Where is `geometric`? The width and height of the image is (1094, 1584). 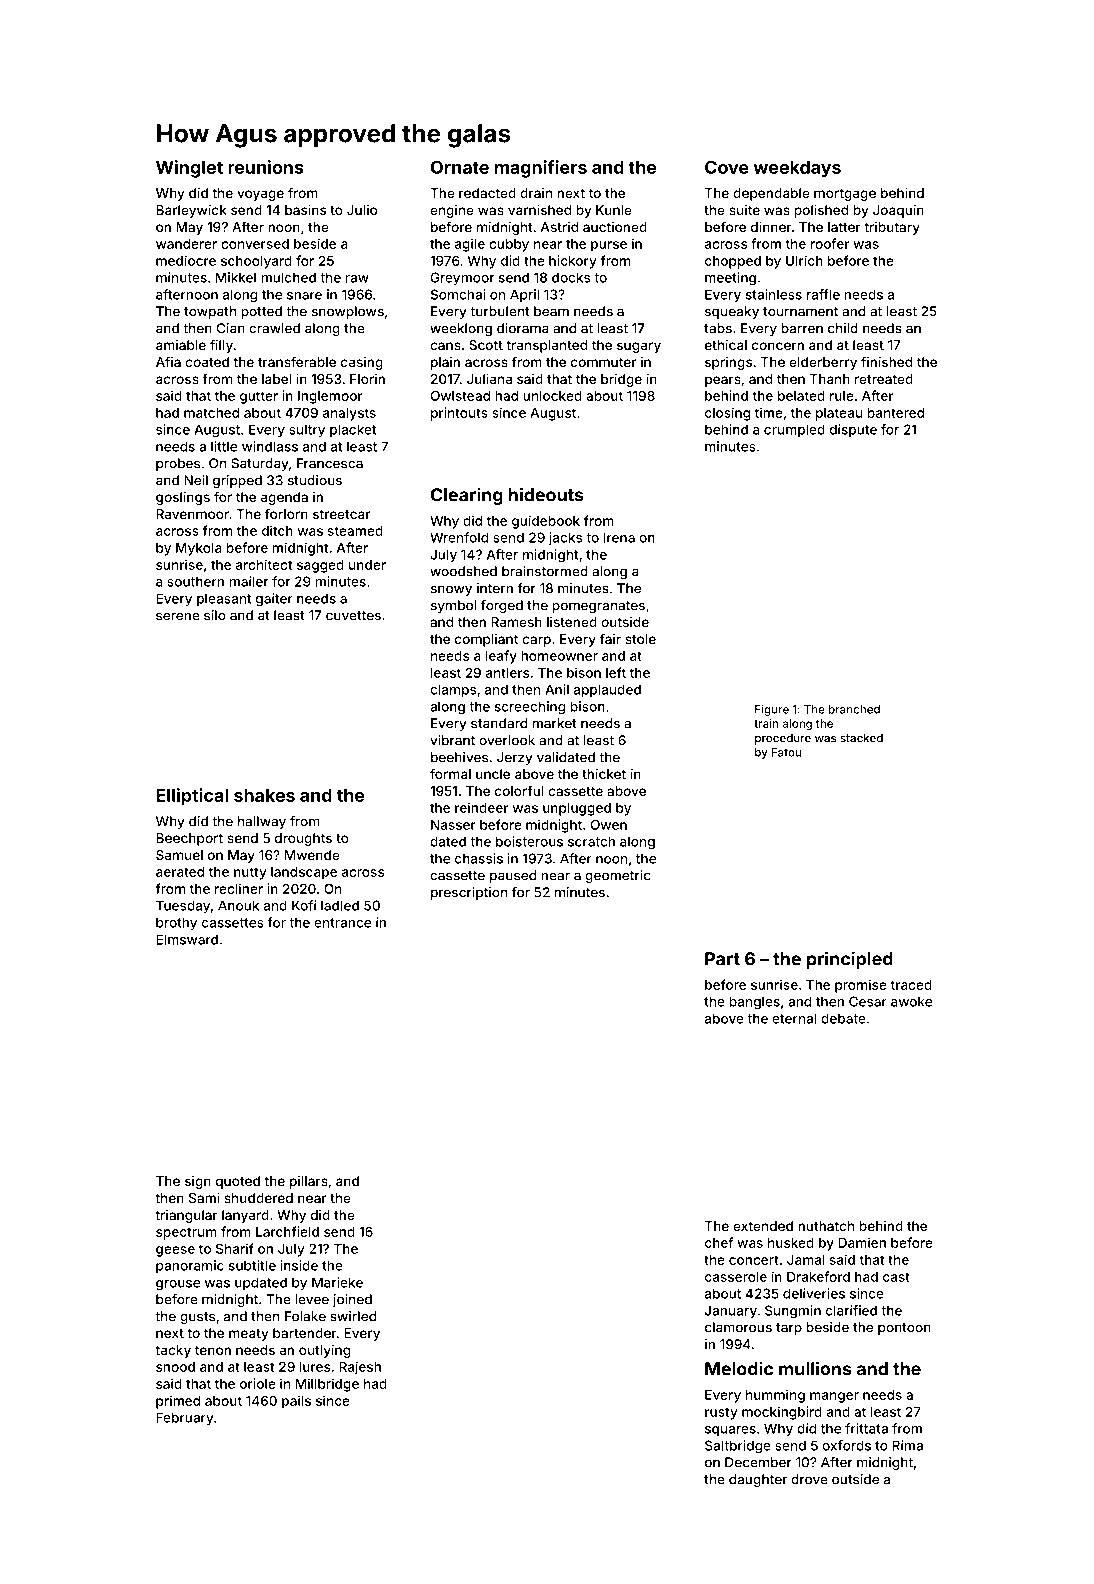 geometric is located at coordinates (618, 876).
